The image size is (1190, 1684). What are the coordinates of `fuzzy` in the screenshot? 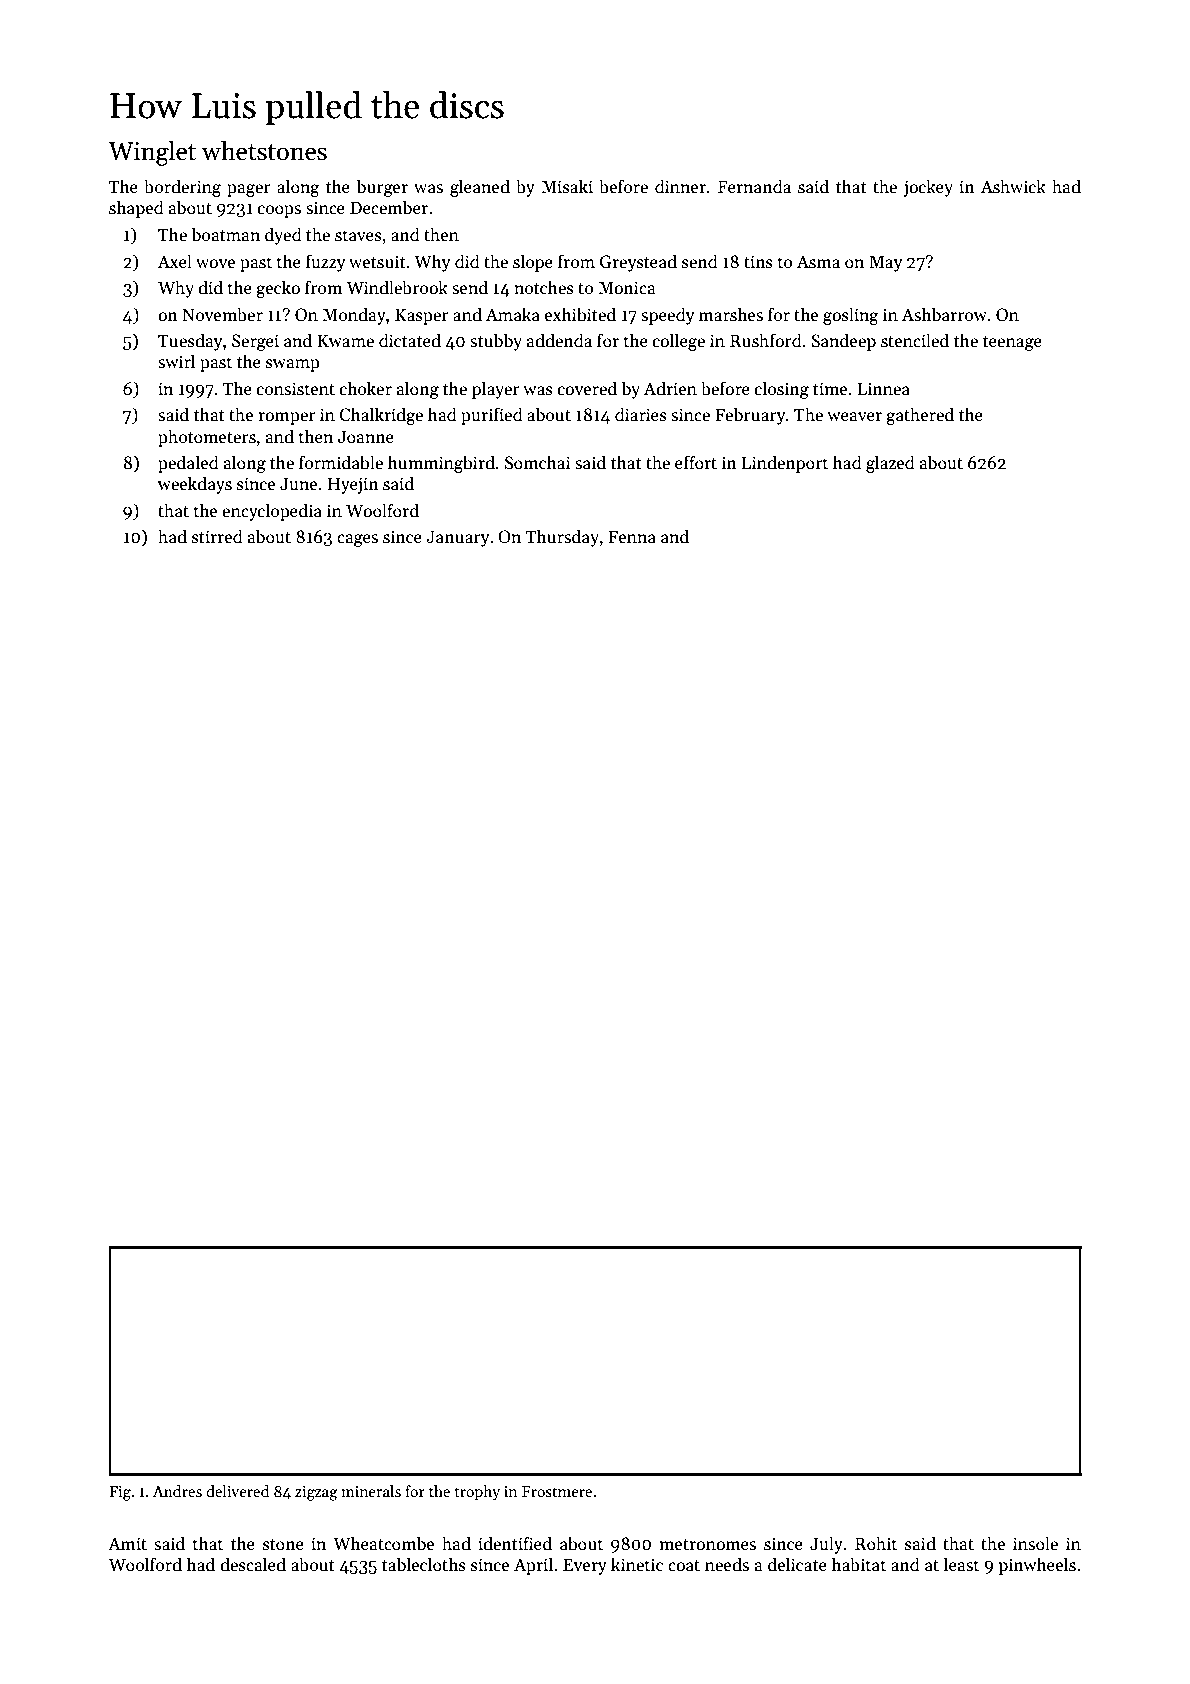 It's located at (326, 263).
